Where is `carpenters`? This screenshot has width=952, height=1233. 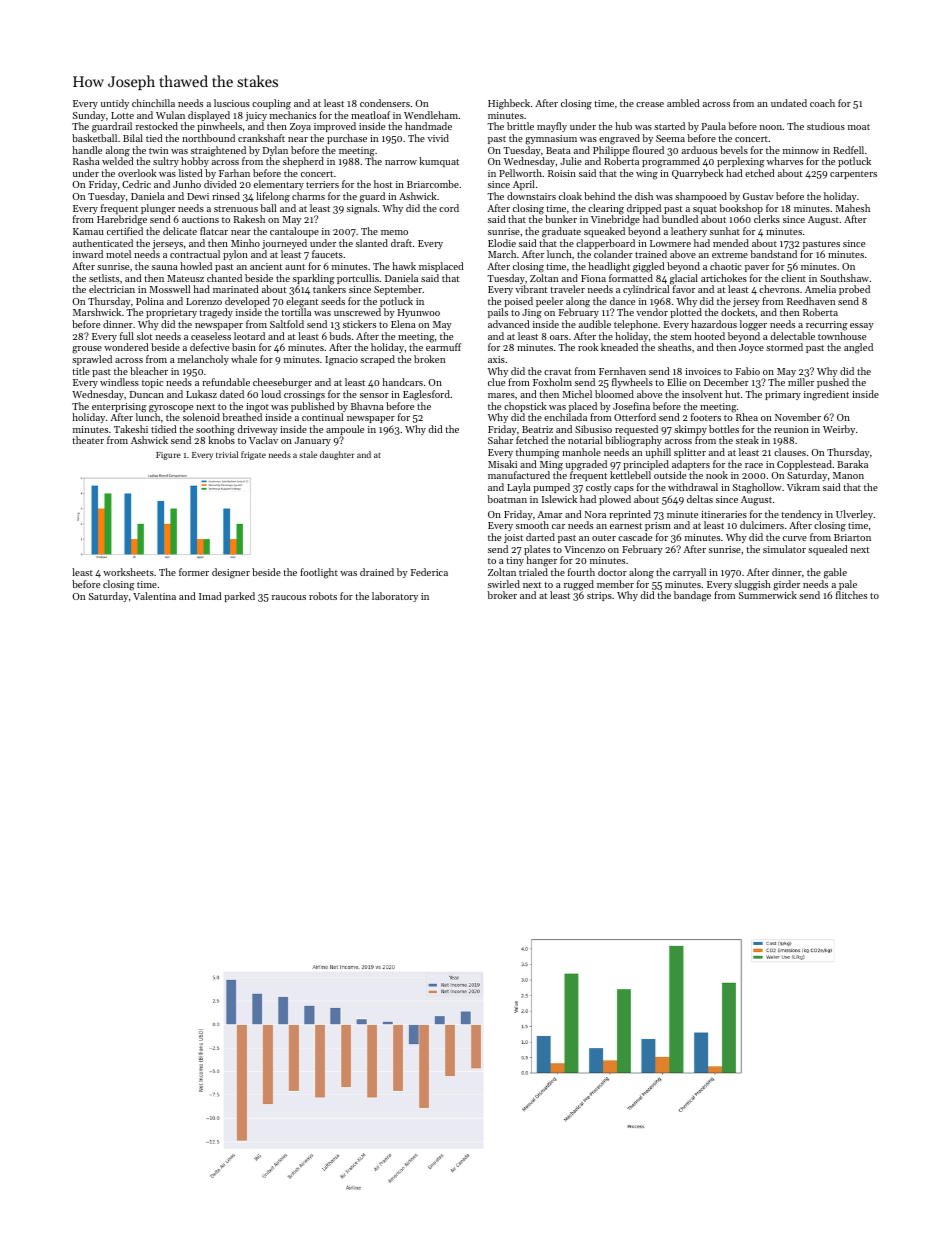 carpenters is located at coordinates (853, 175).
